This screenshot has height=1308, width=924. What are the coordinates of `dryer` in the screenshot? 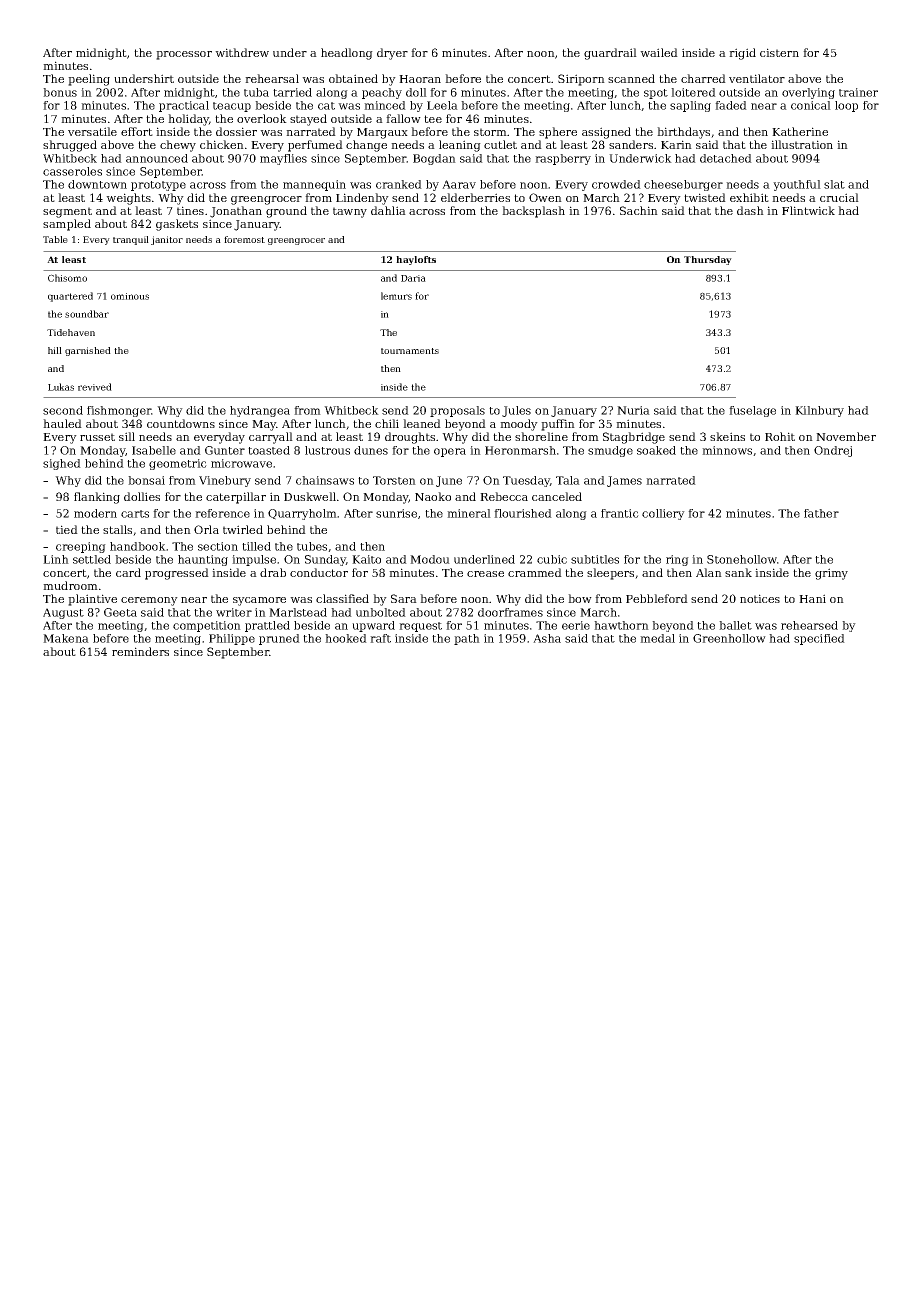 It's located at (392, 54).
